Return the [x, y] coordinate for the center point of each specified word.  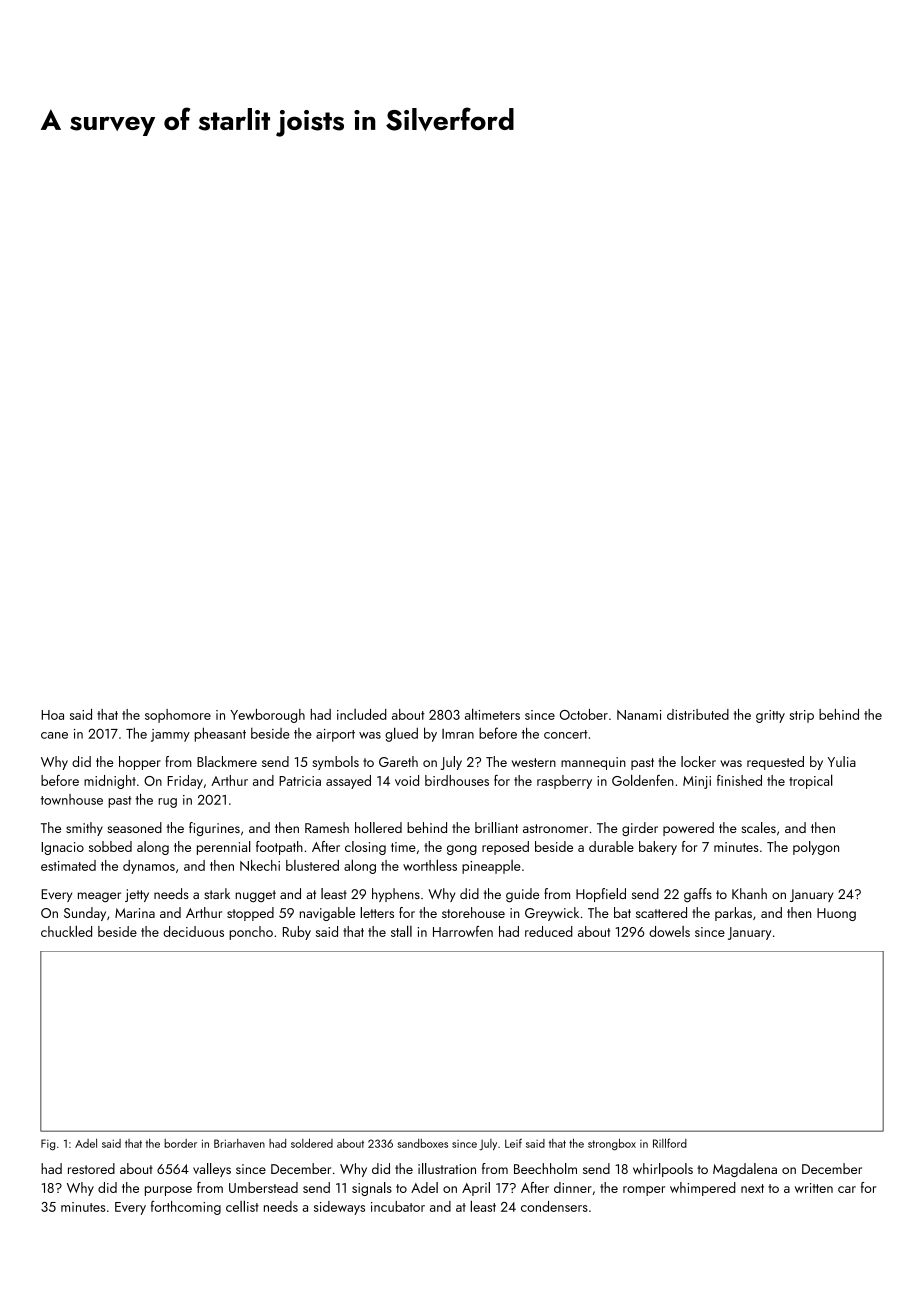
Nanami [639, 715]
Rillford [670, 1143]
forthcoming [186, 1207]
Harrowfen [463, 931]
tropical [811, 781]
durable [611, 846]
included [362, 714]
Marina [135, 913]
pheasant [220, 734]
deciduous [193, 931]
